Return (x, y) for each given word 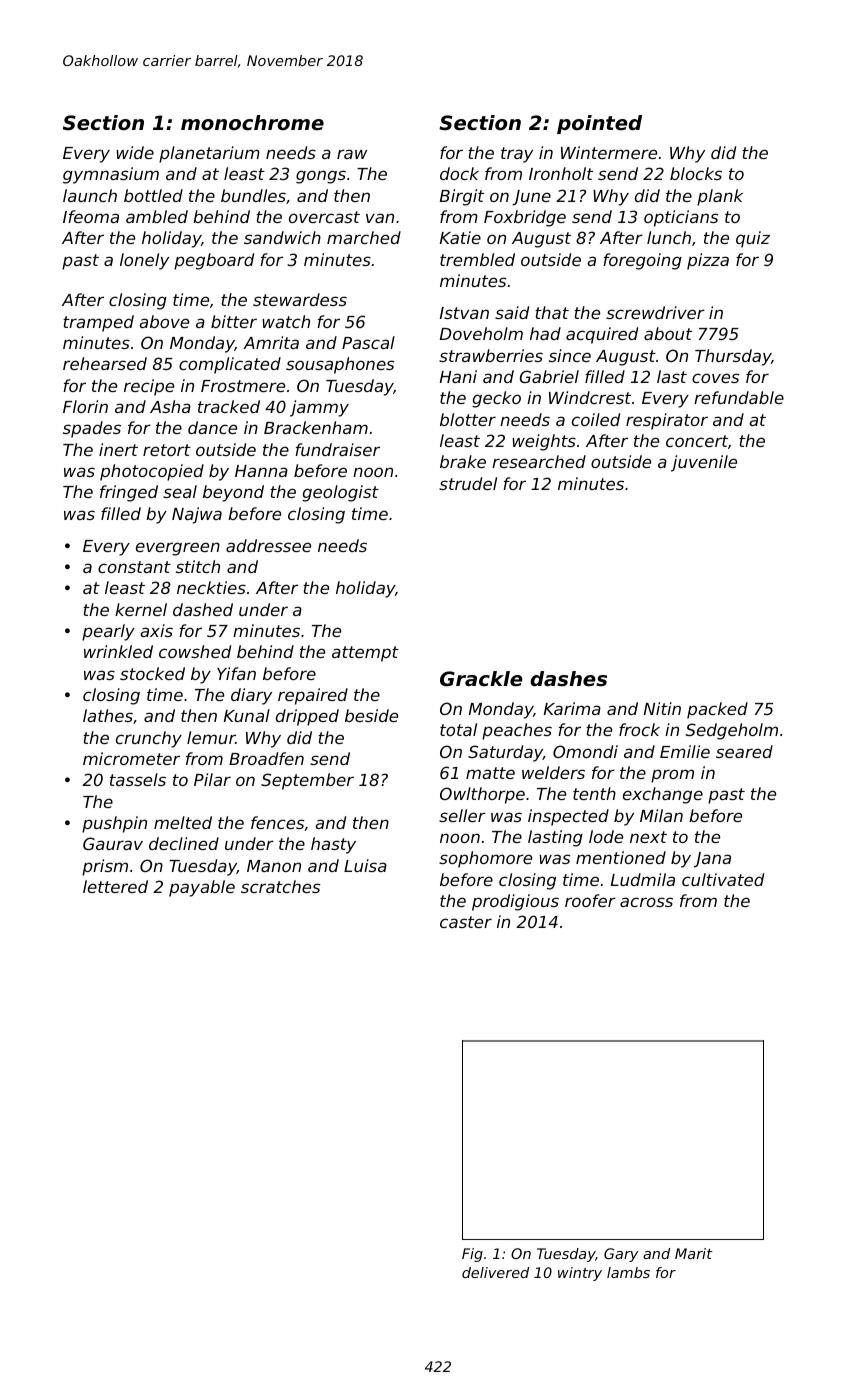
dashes (568, 679)
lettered (115, 886)
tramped (98, 323)
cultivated (723, 879)
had (545, 333)
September (307, 781)
